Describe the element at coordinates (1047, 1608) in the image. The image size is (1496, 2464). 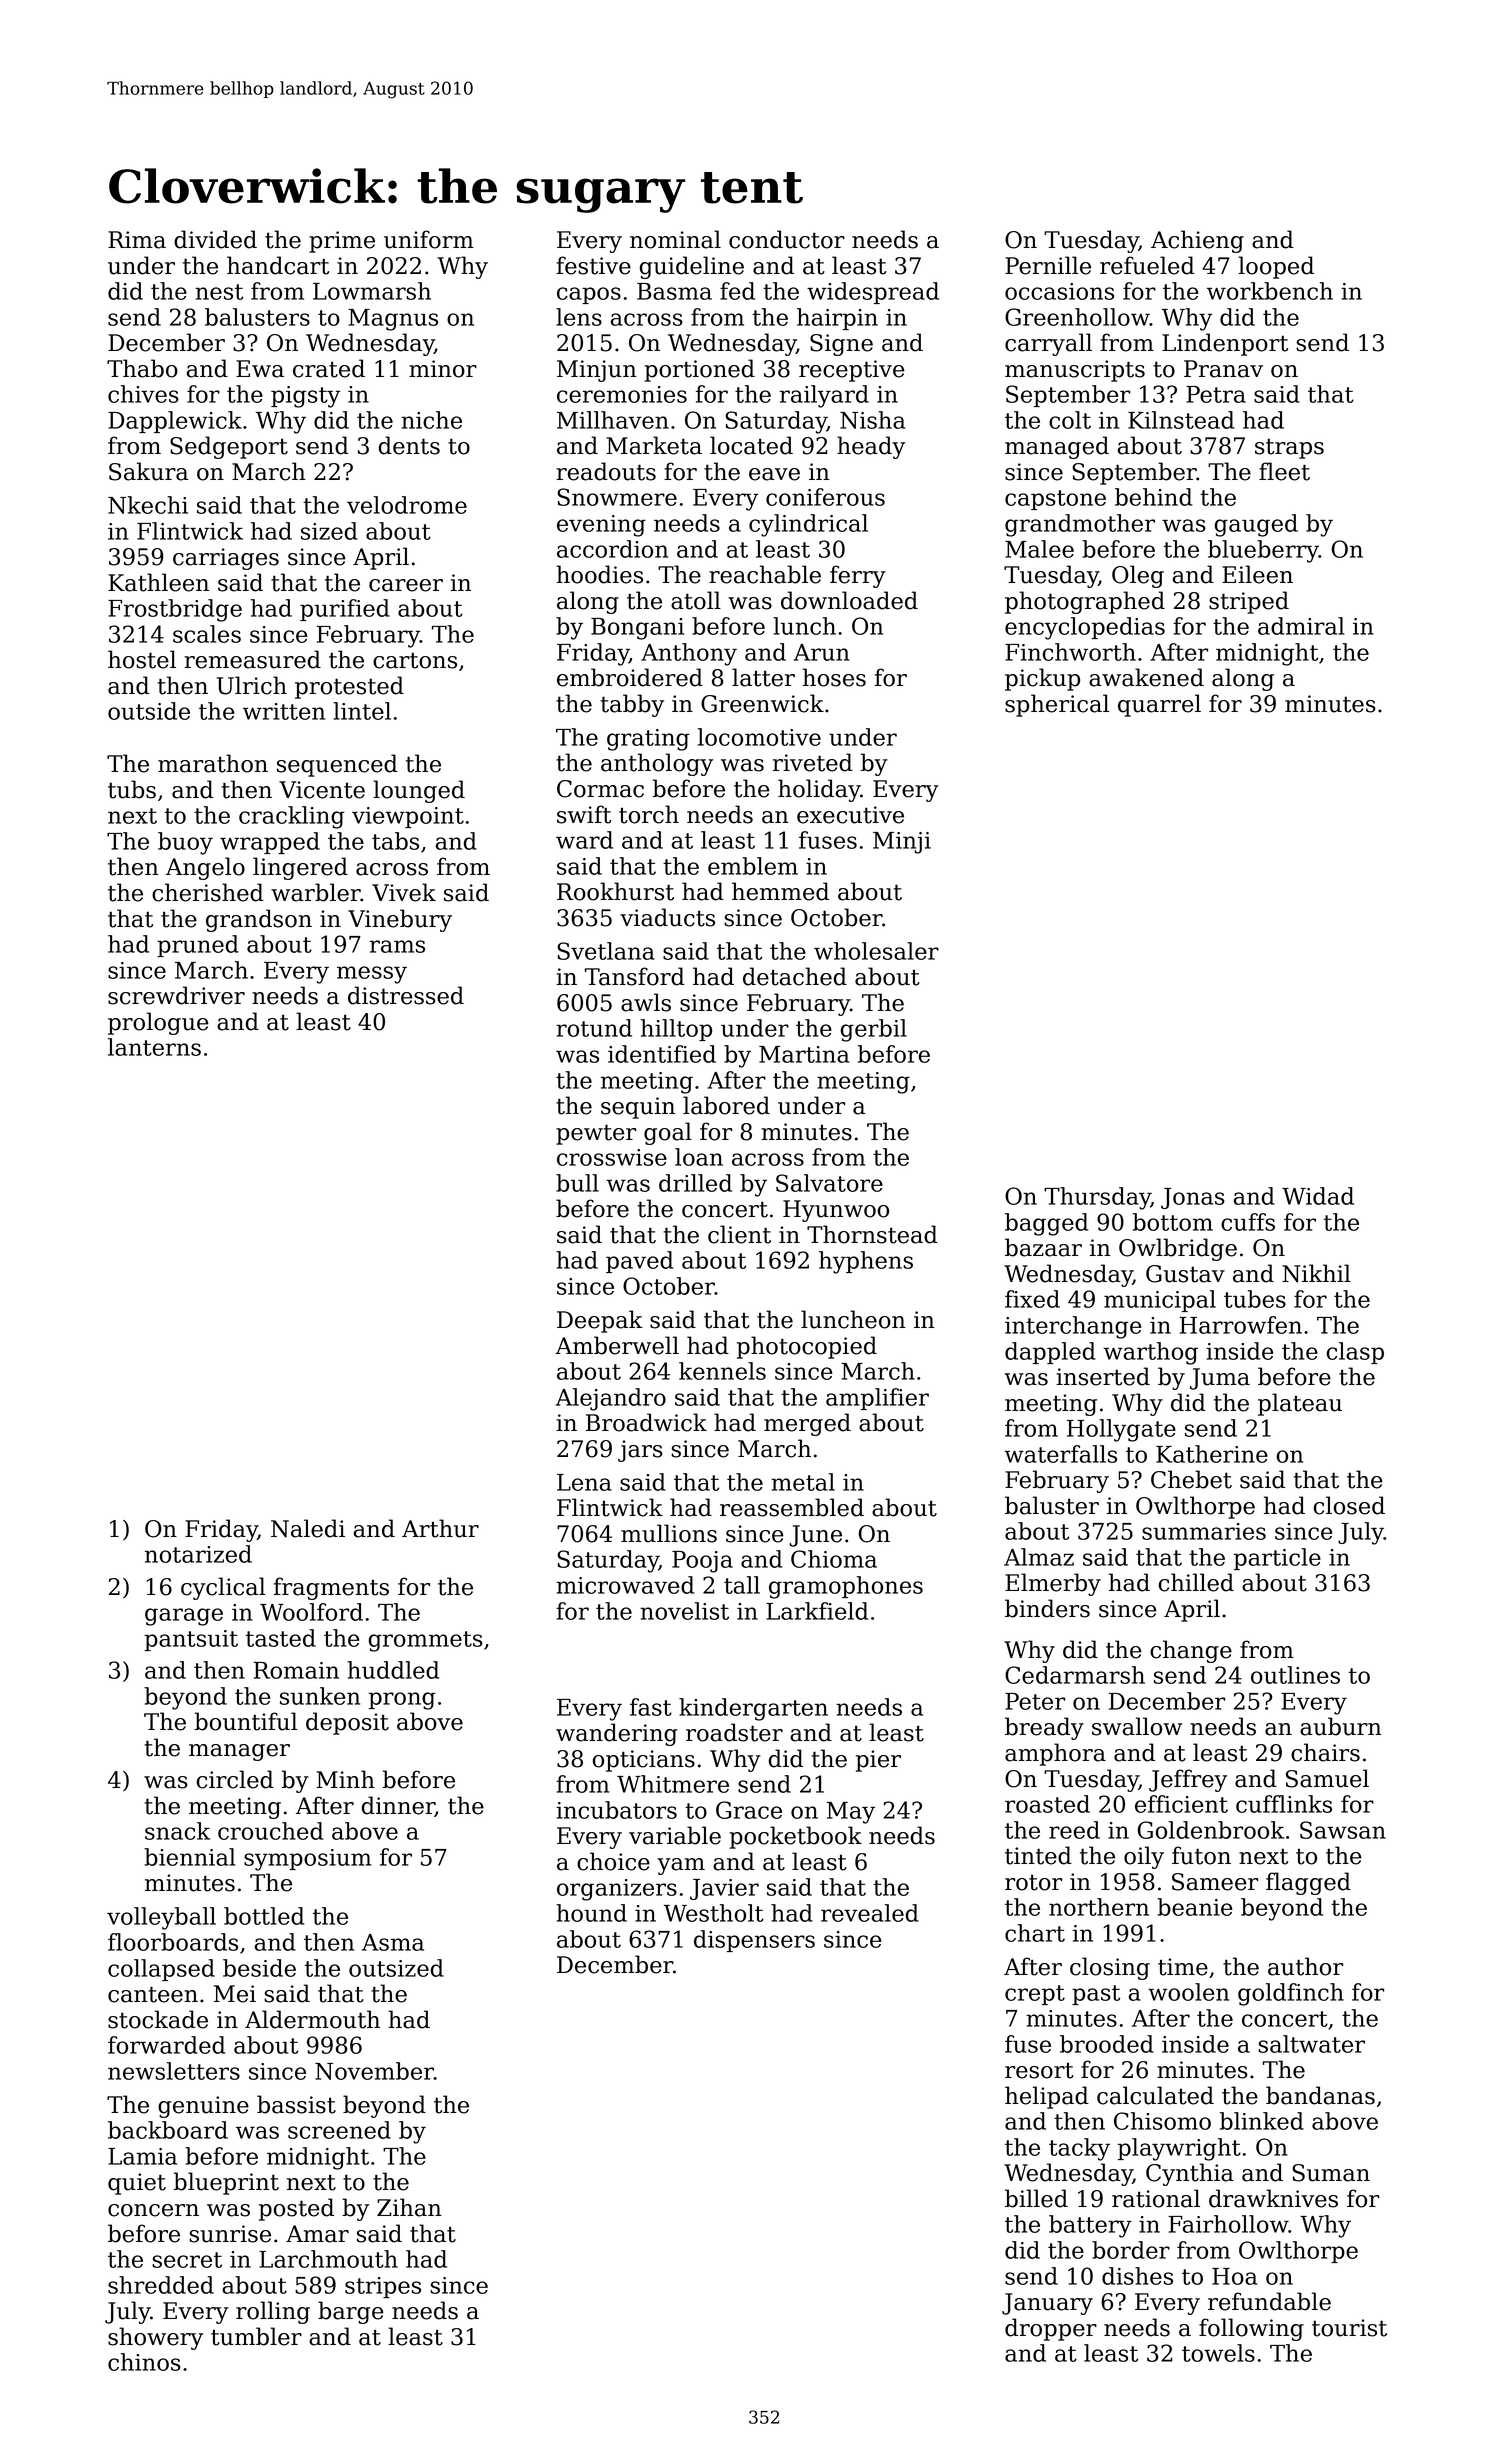
I see `binders` at that location.
